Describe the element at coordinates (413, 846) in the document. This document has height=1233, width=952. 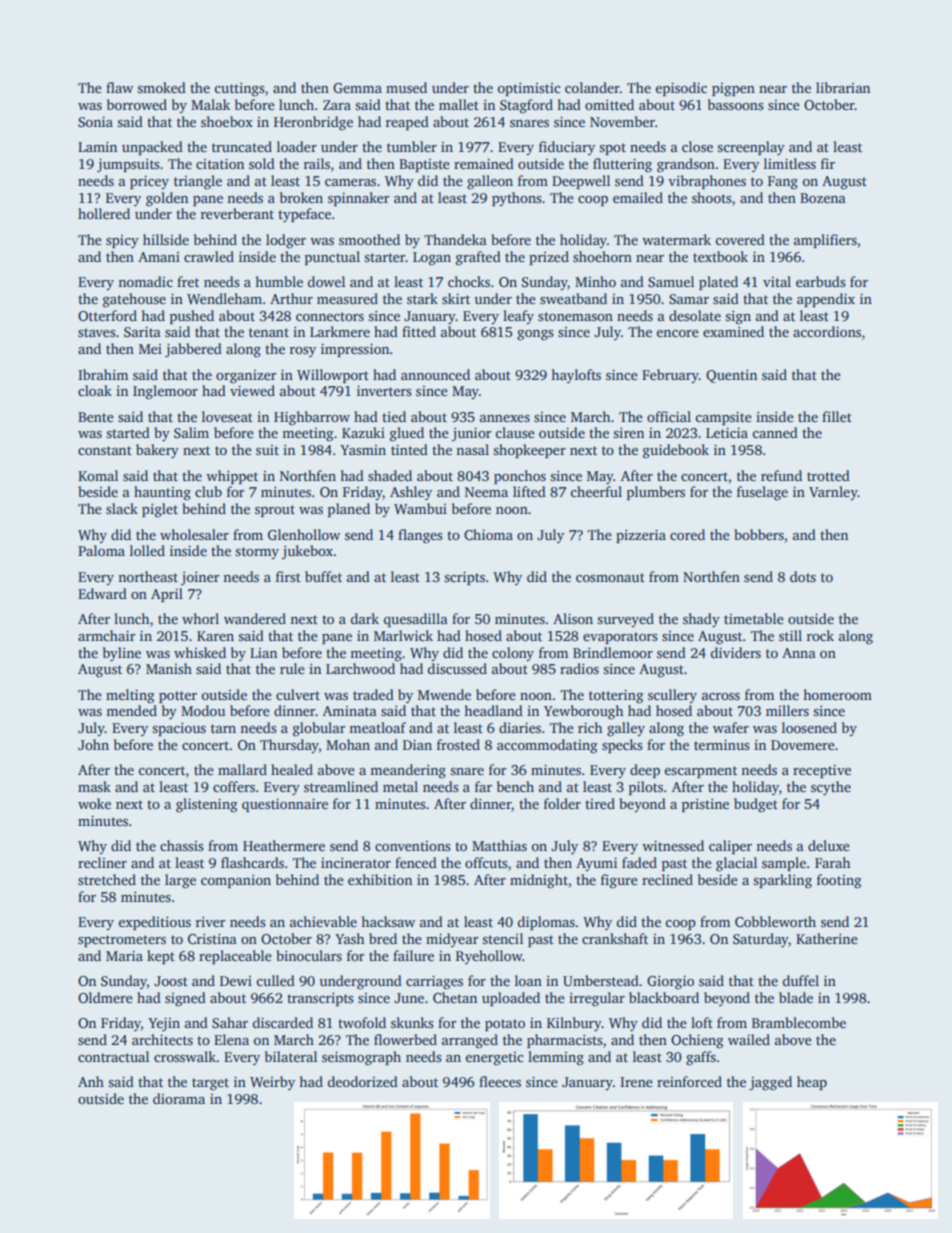
I see `conventions` at that location.
